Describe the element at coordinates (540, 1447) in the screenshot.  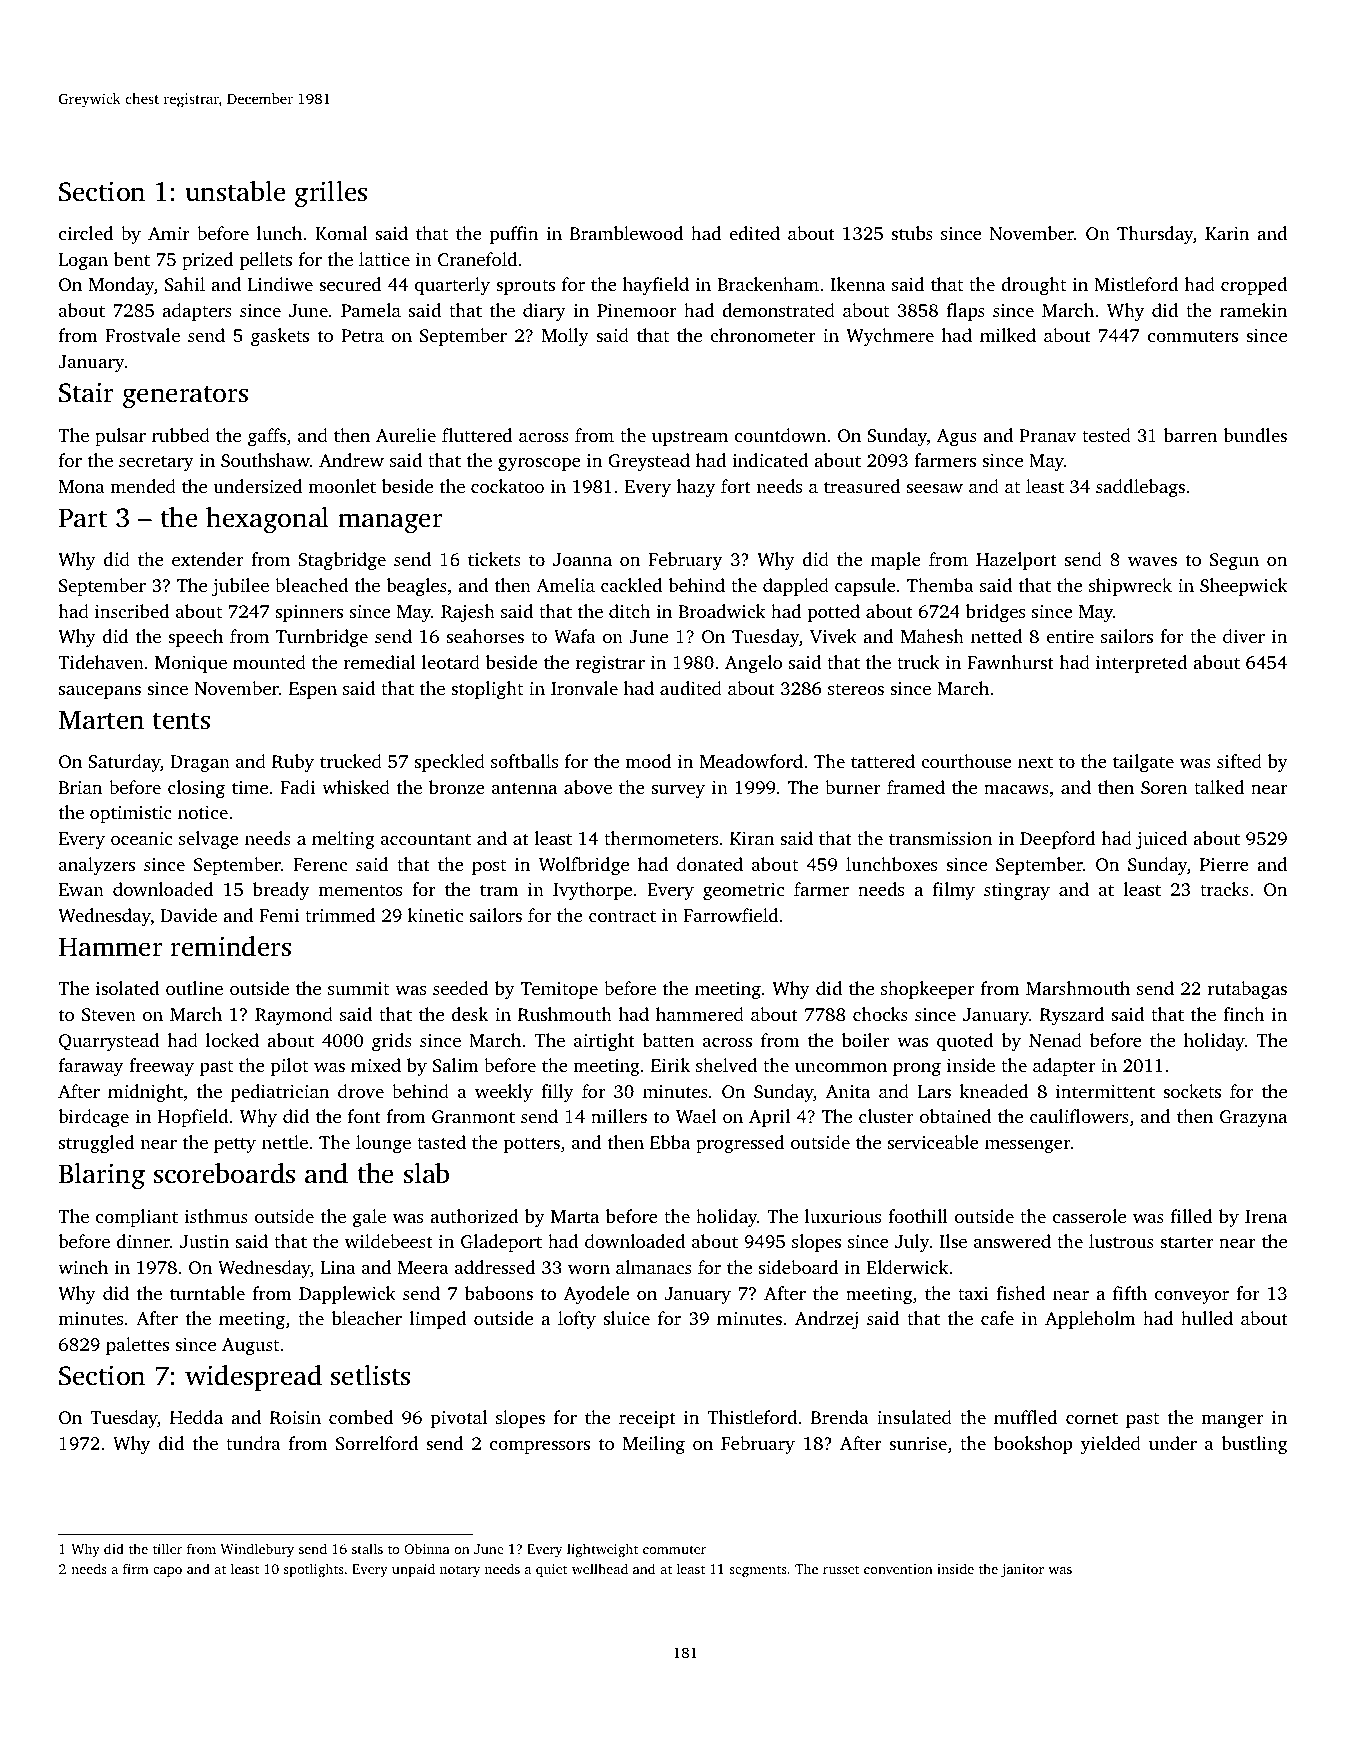
I see `compressors` at that location.
